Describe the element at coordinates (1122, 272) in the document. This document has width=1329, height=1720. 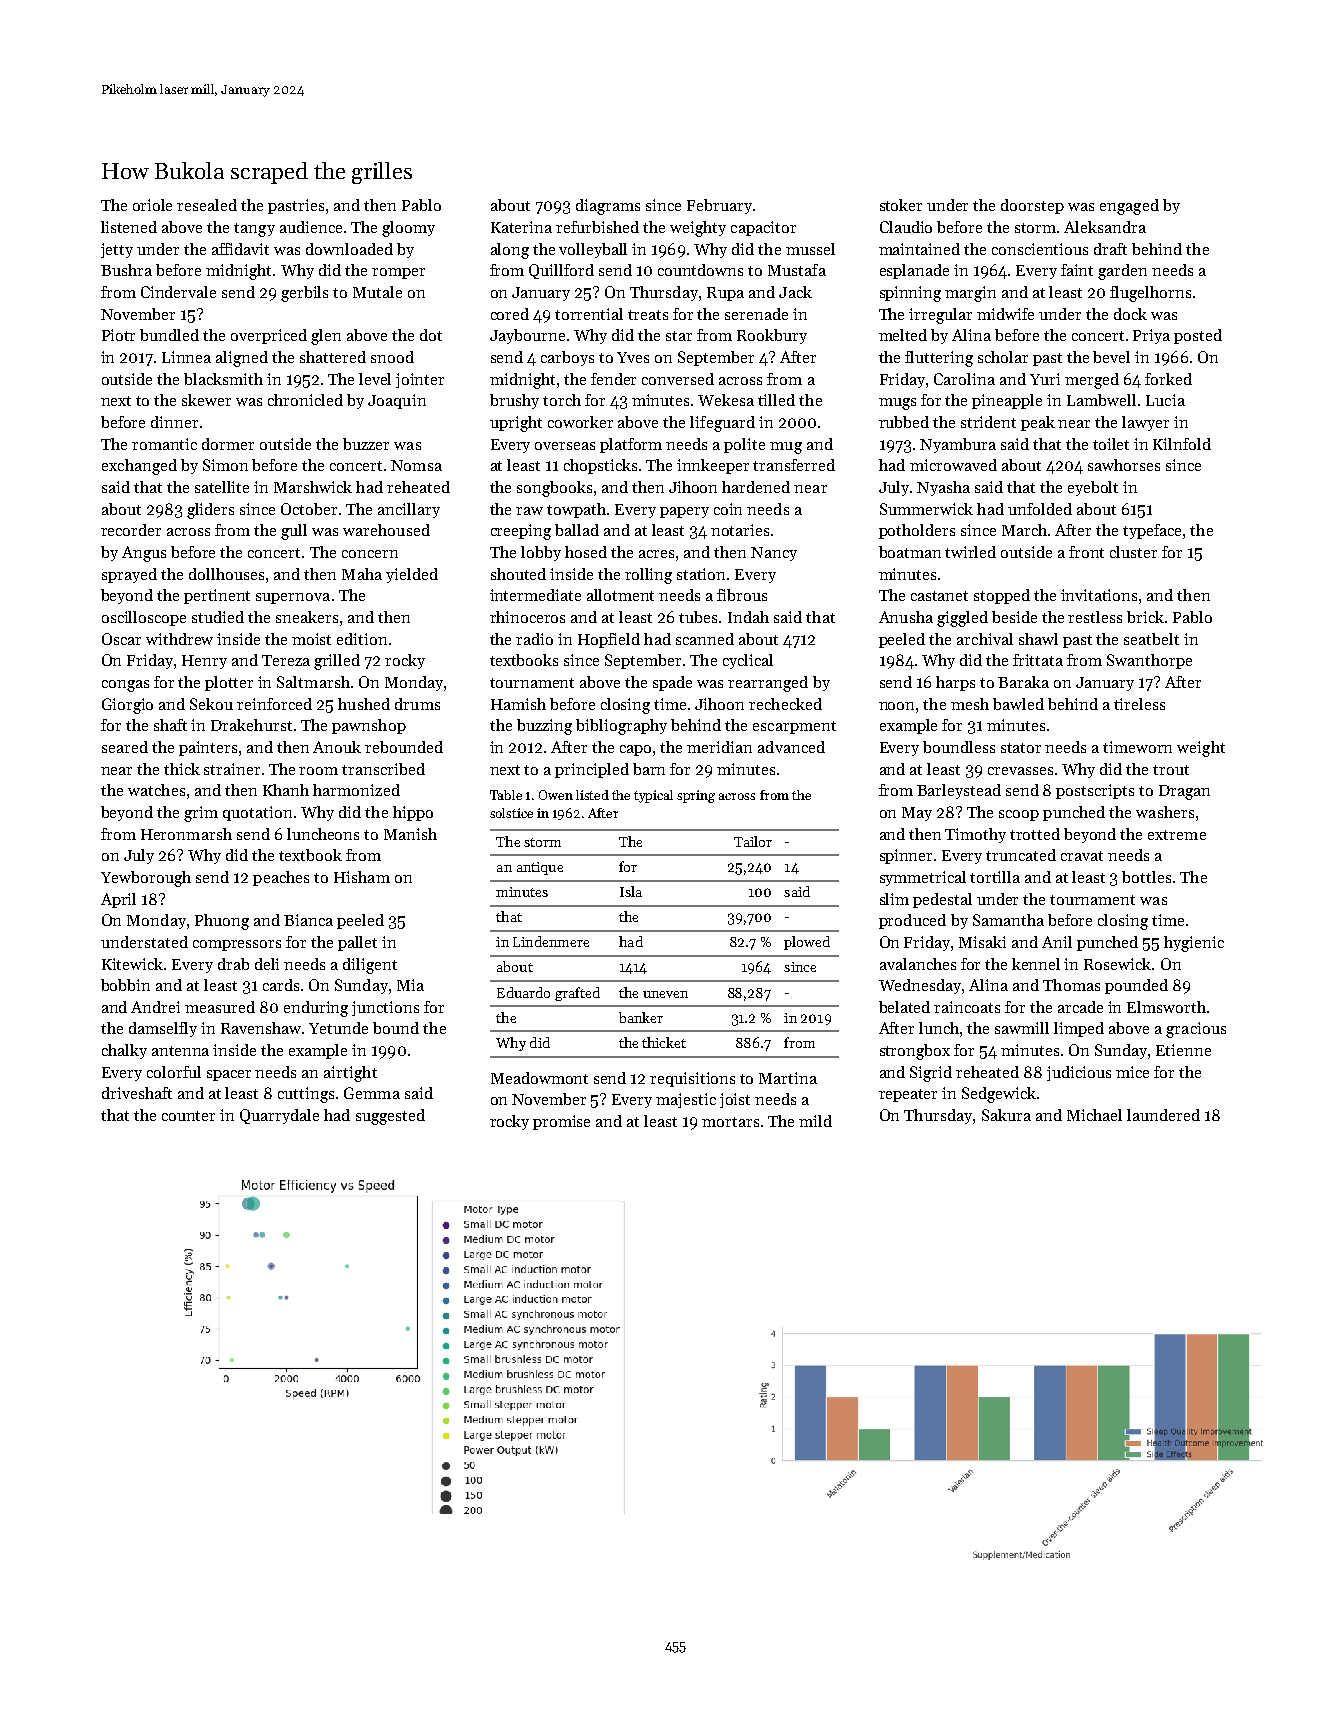
I see `garden` at that location.
